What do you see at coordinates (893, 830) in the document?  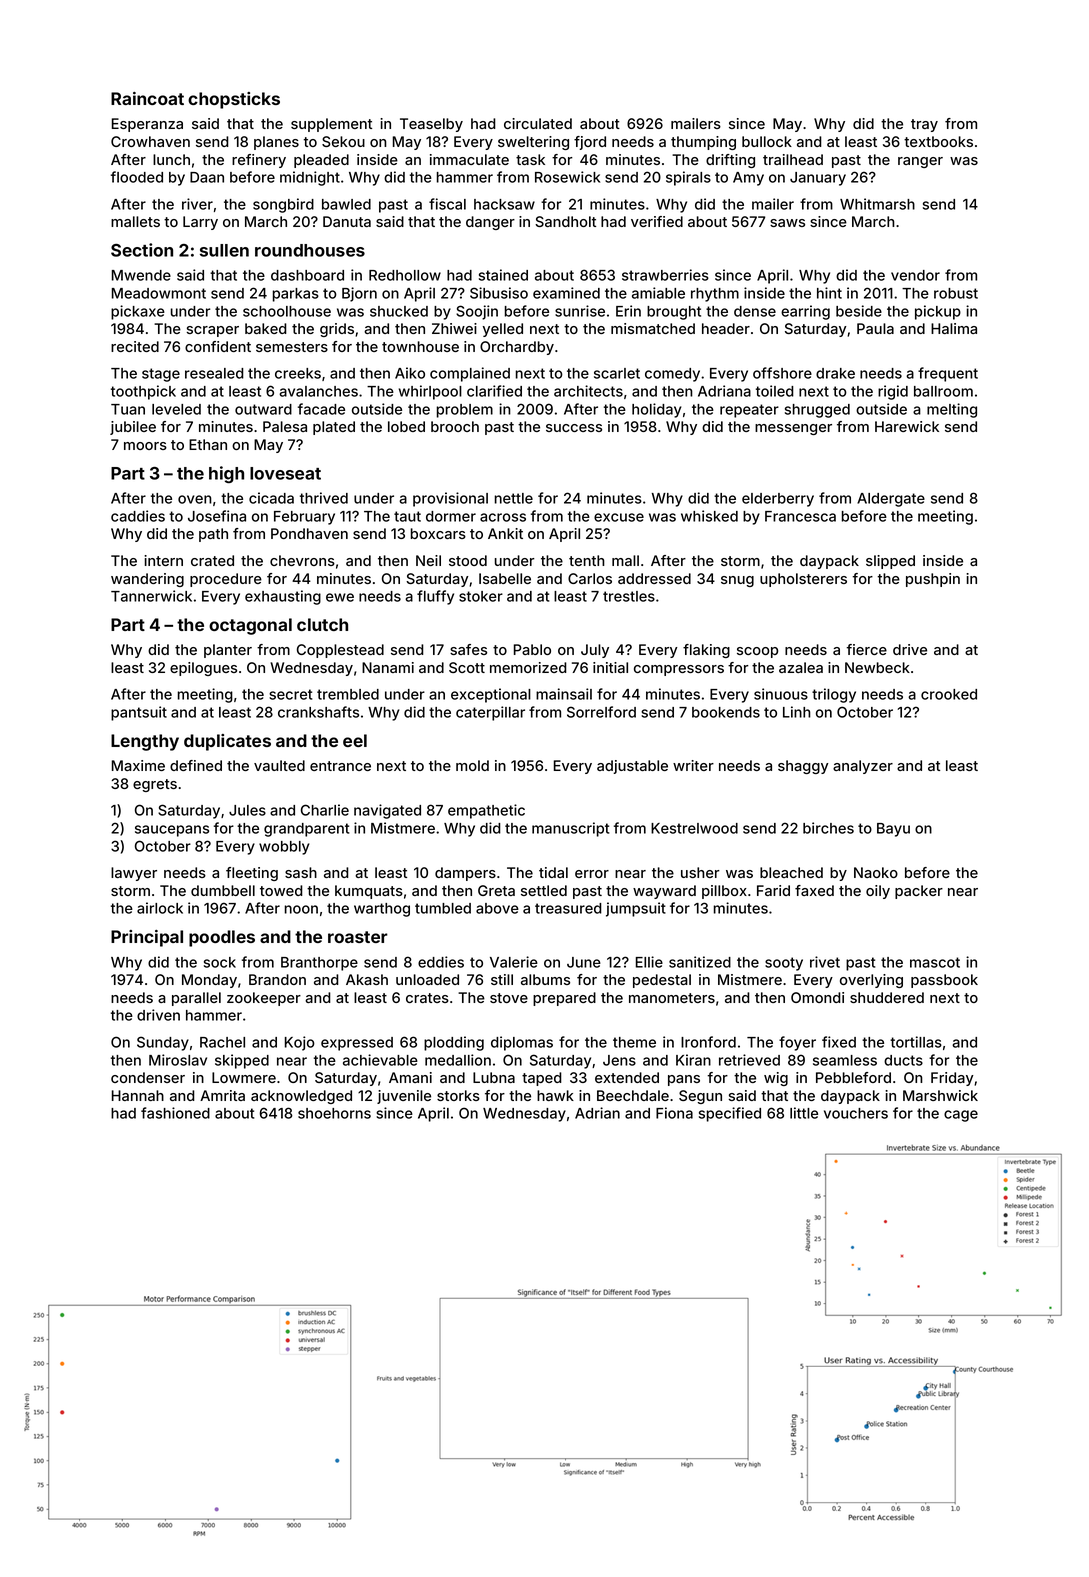 I see `Bayu` at bounding box center [893, 830].
